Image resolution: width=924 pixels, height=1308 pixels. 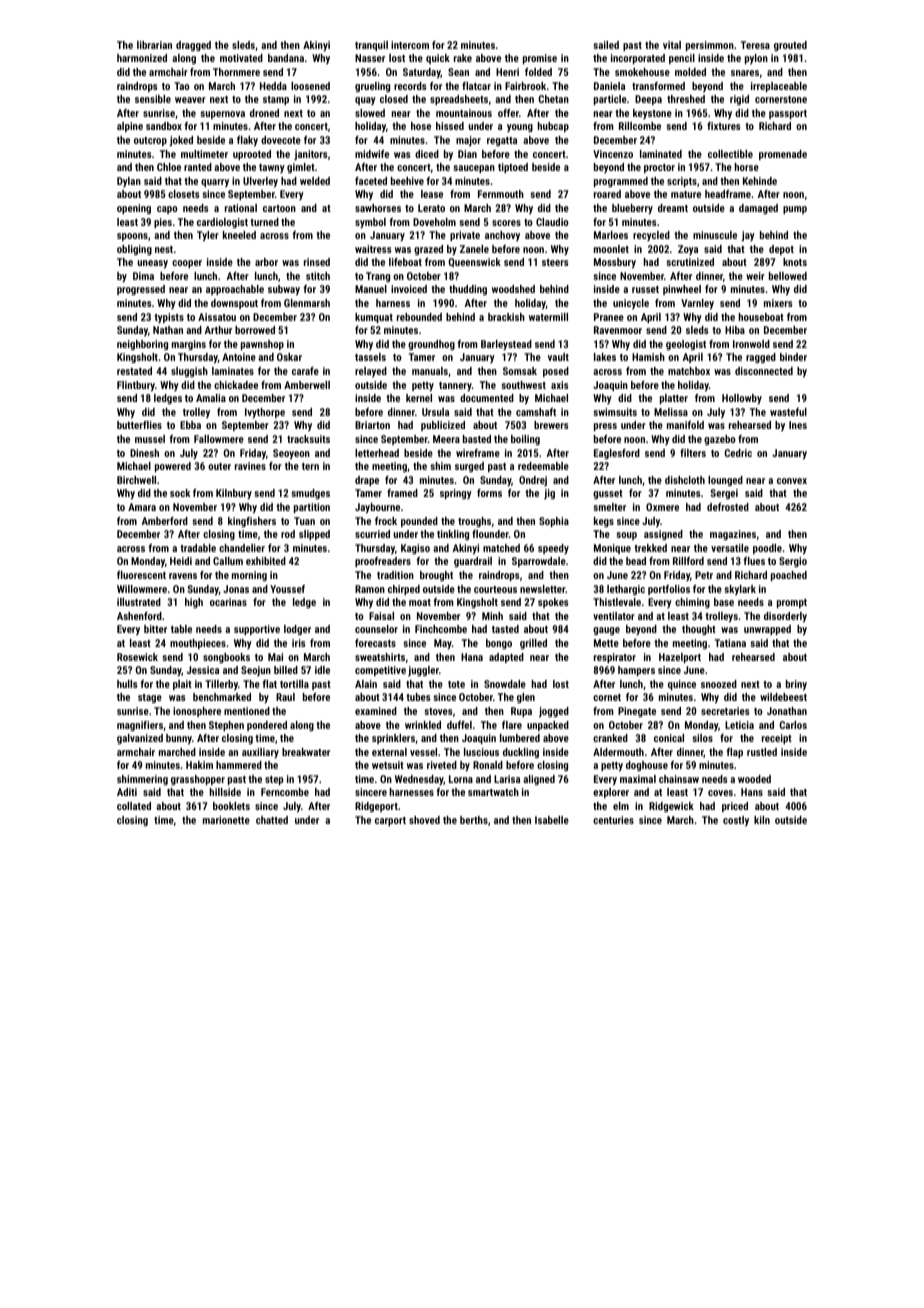 I want to click on grouted, so click(x=790, y=46).
